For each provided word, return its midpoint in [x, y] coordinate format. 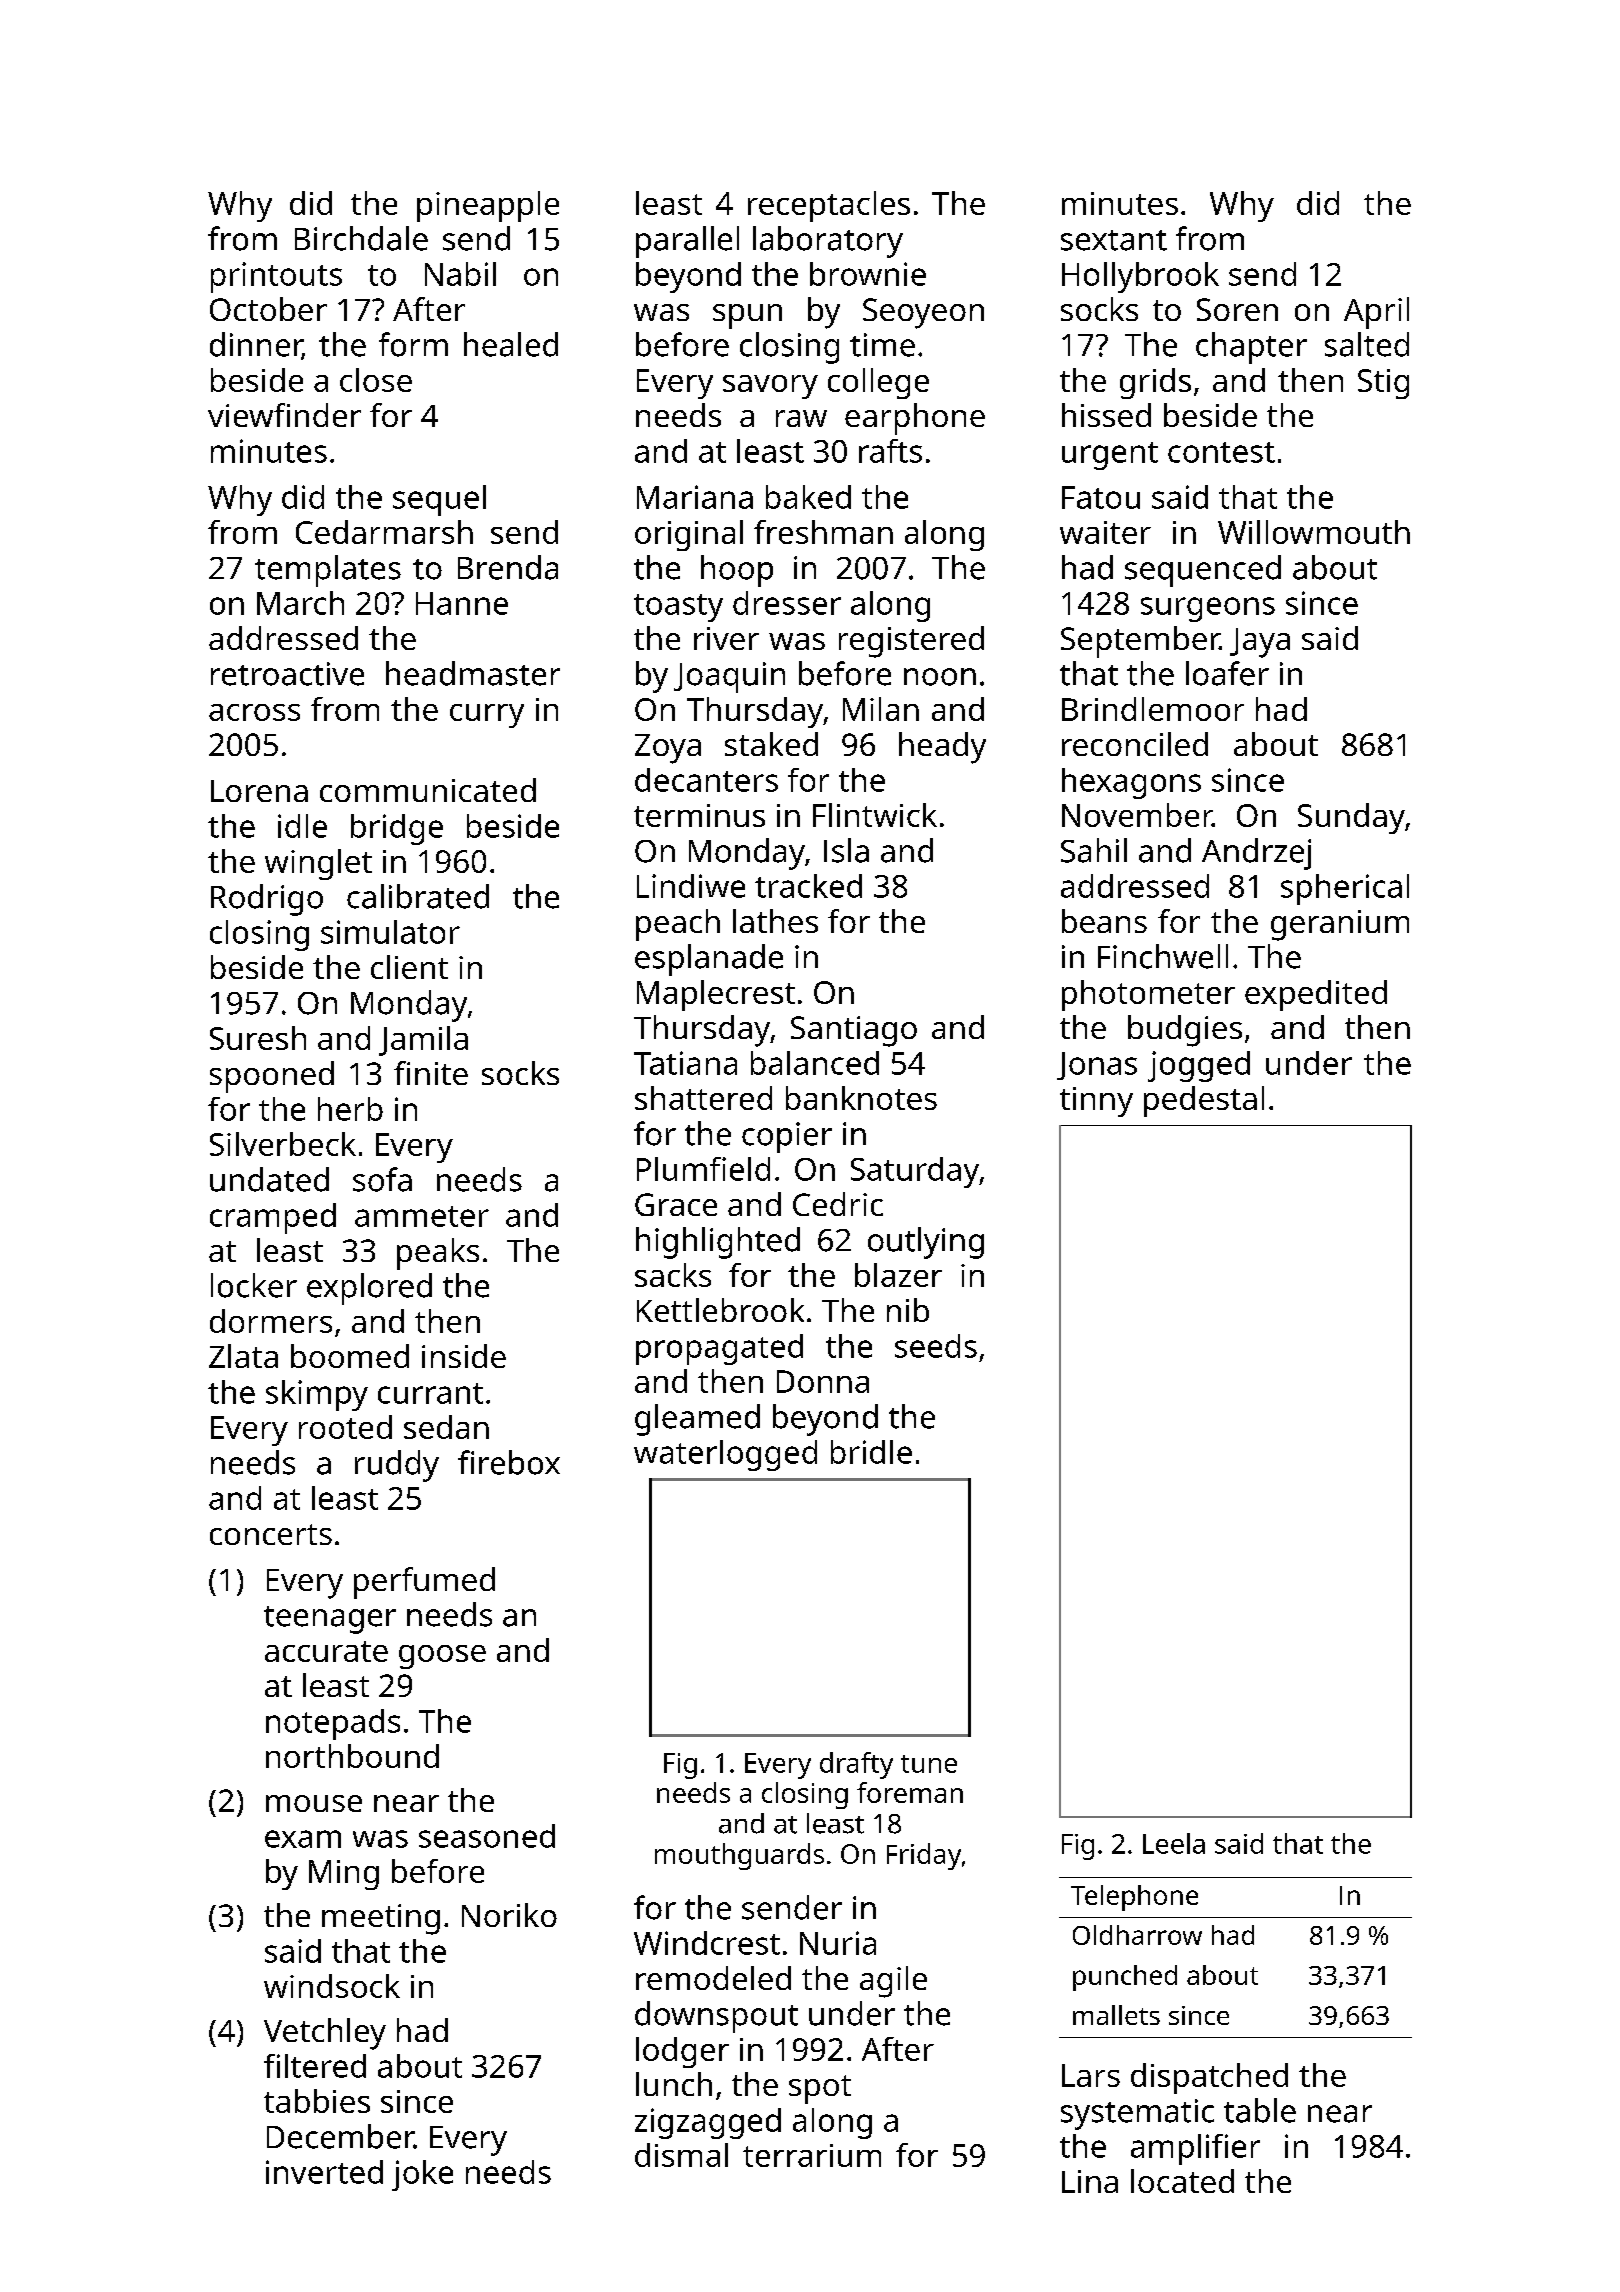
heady [942, 748]
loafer [1227, 673]
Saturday [915, 1172]
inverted [324, 2172]
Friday [924, 1856]
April [1376, 313]
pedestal [1204, 1101]
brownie [868, 274]
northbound [352, 1756]
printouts [276, 277]
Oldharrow [1137, 1935]
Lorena [259, 791]
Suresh [258, 1038]
